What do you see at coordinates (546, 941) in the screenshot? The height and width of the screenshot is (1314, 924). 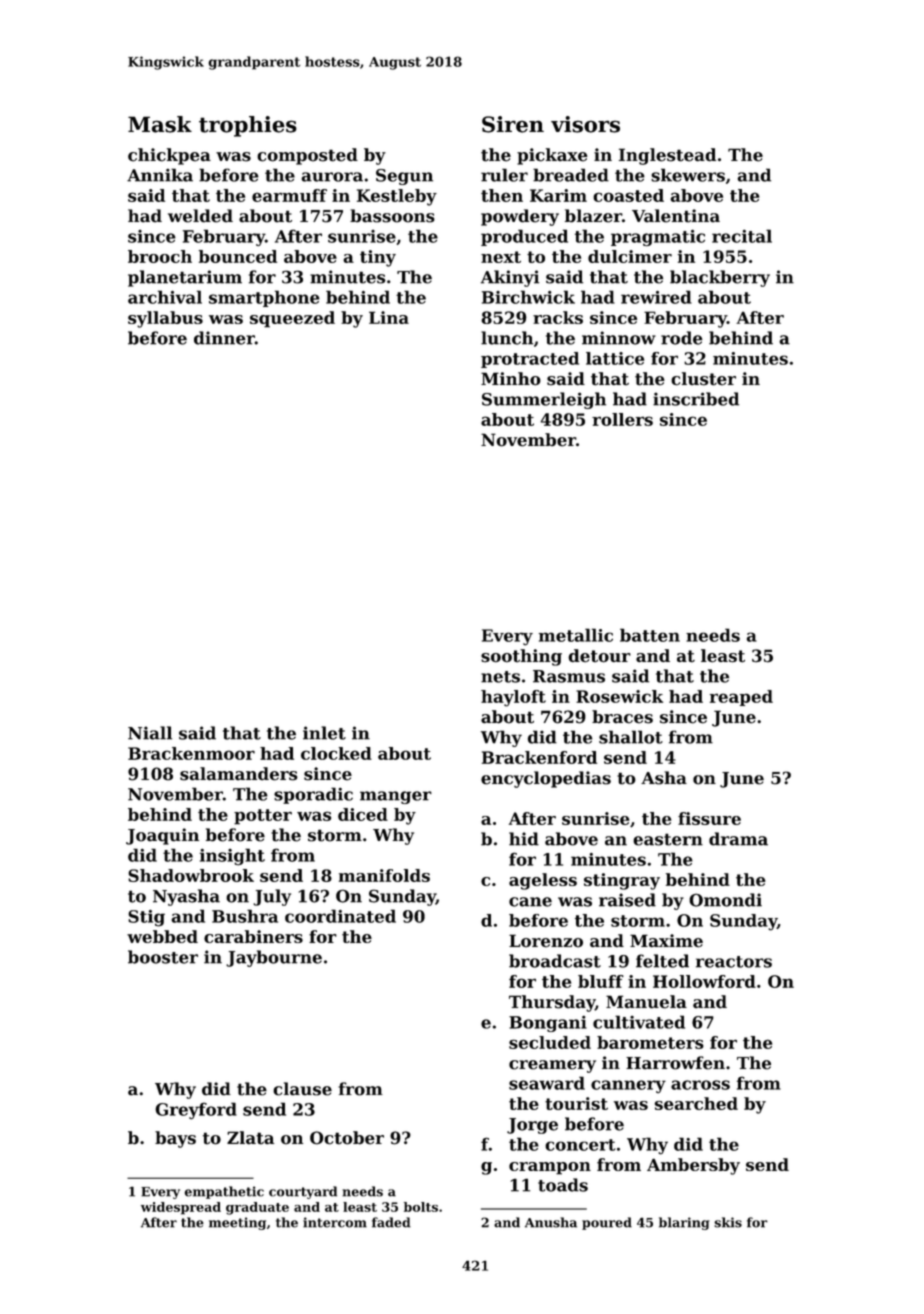 I see `Lorenzo` at bounding box center [546, 941].
